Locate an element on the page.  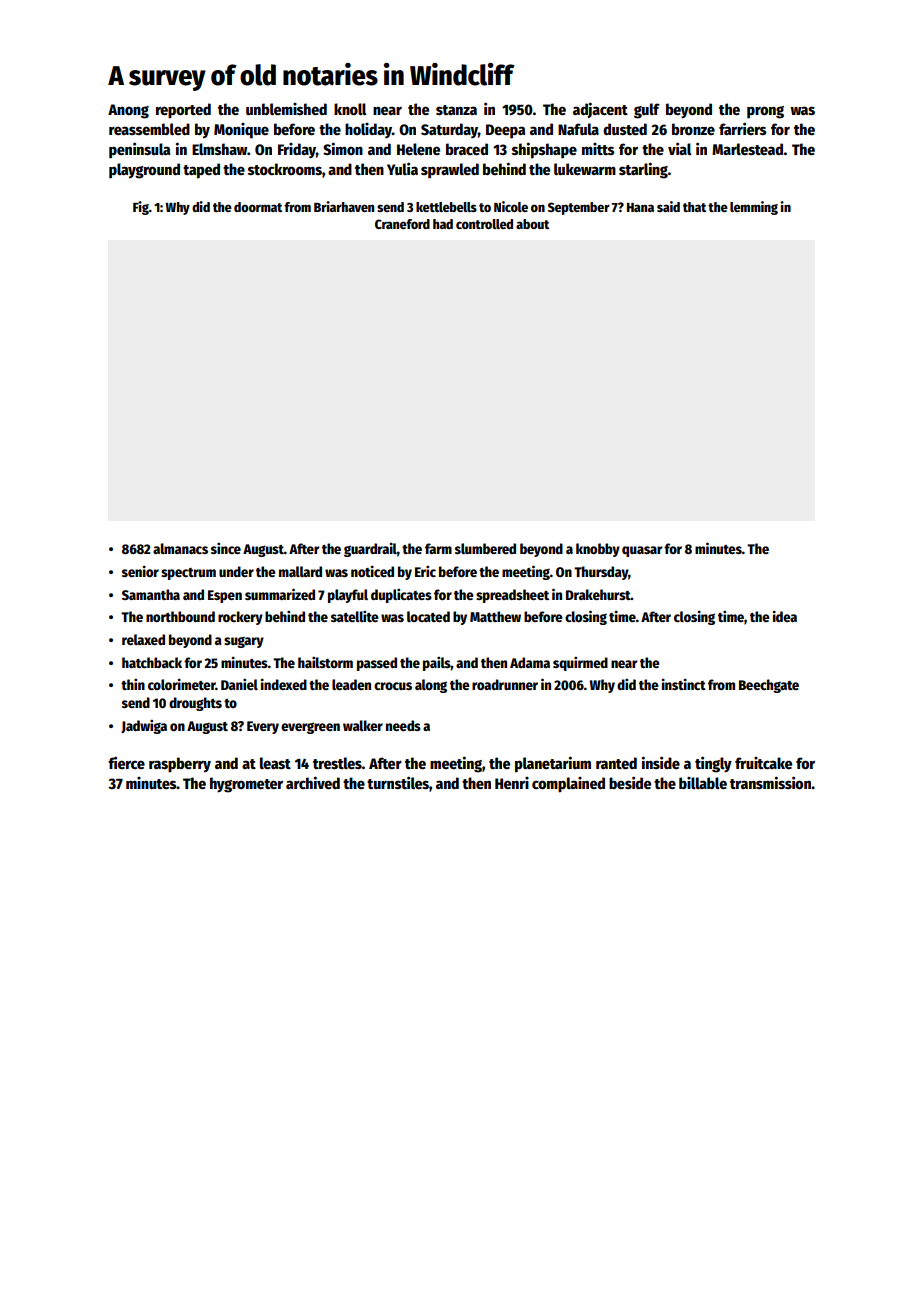
Nafula is located at coordinates (578, 129).
